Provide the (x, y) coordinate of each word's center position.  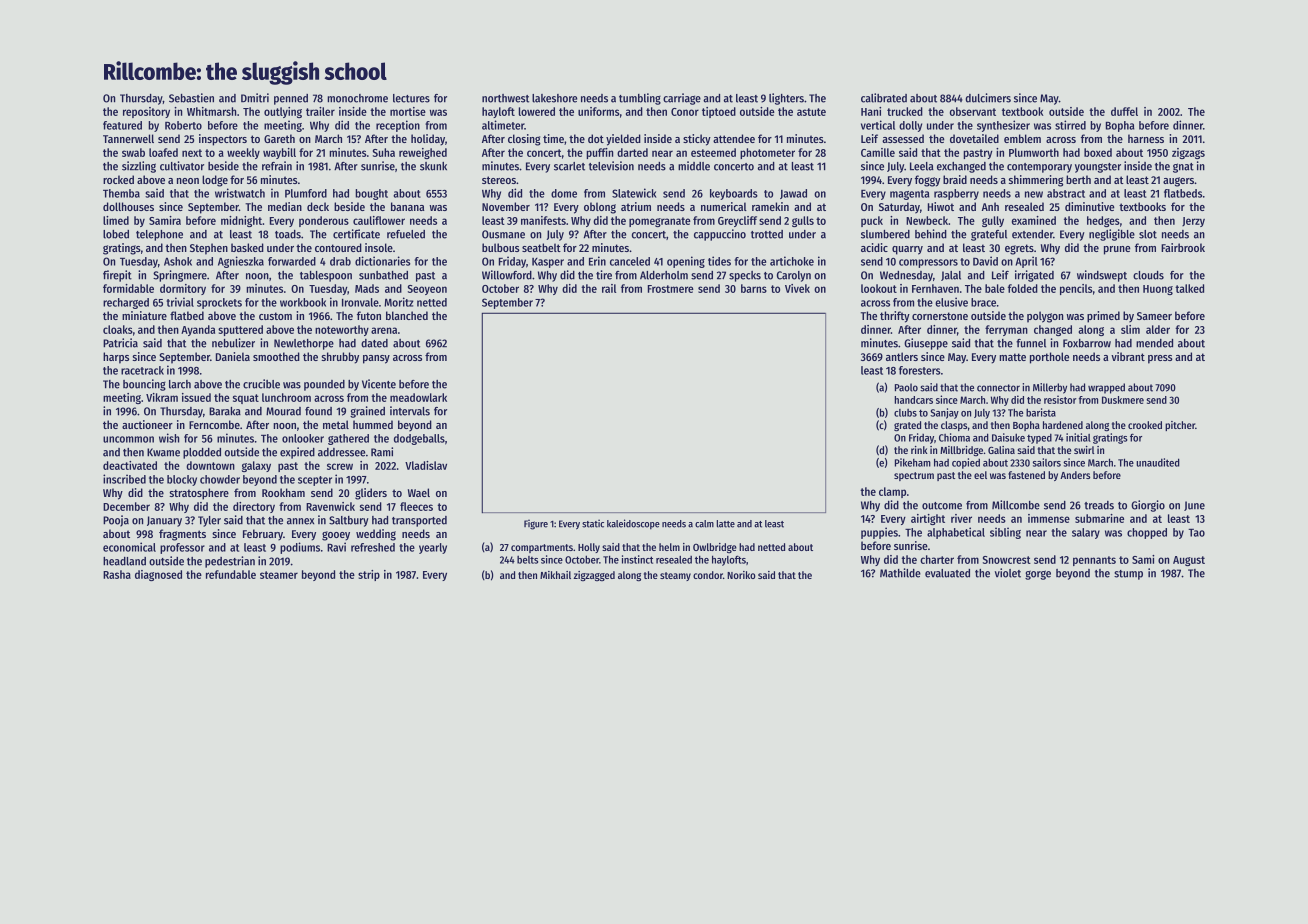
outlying (283, 112)
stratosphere (199, 494)
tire (604, 275)
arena (384, 330)
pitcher (1180, 426)
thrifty (895, 317)
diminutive (1090, 206)
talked (1189, 288)
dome (564, 193)
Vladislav (426, 465)
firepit (117, 276)
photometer (767, 153)
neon (188, 181)
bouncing (144, 385)
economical (129, 547)
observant (973, 111)
